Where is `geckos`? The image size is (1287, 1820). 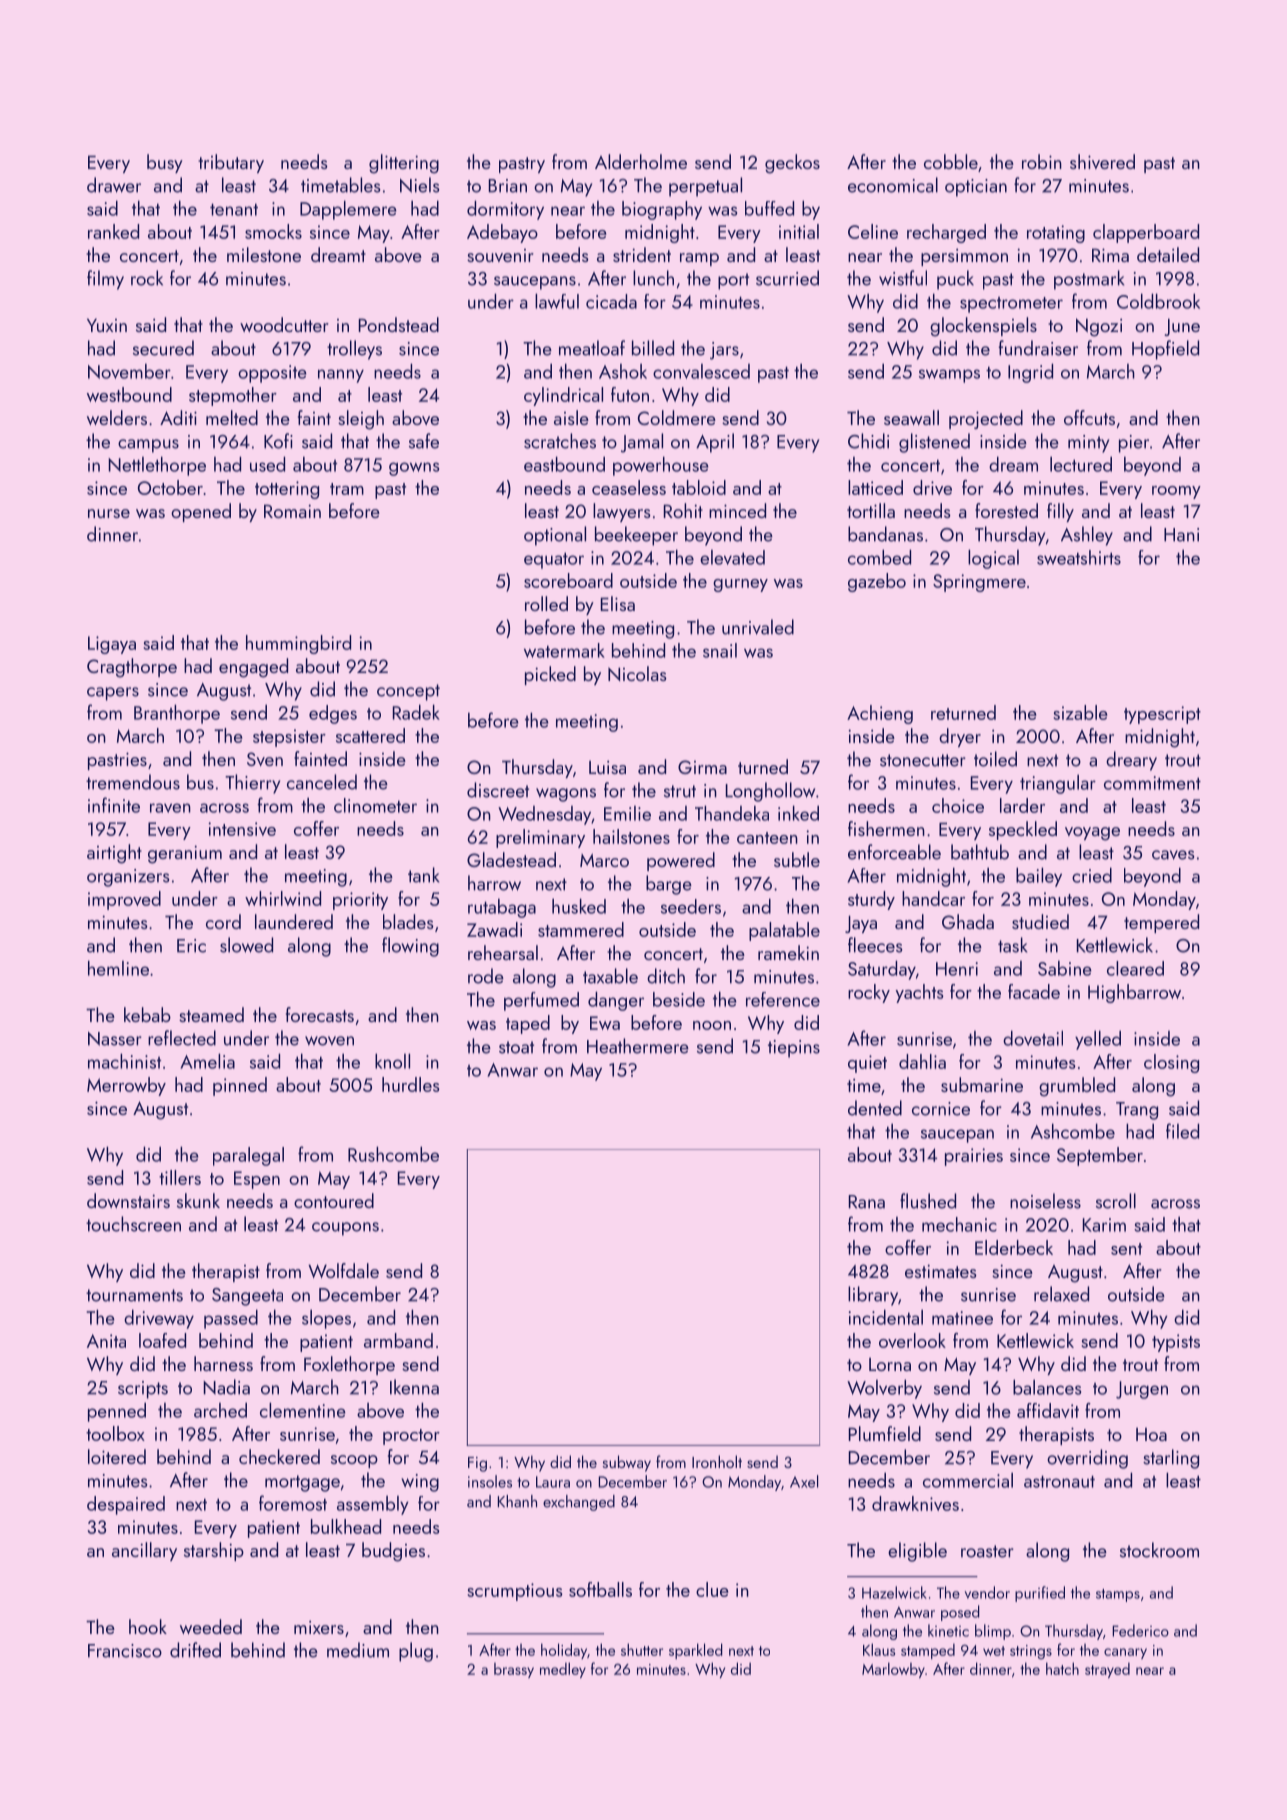
geckos is located at coordinates (792, 164).
